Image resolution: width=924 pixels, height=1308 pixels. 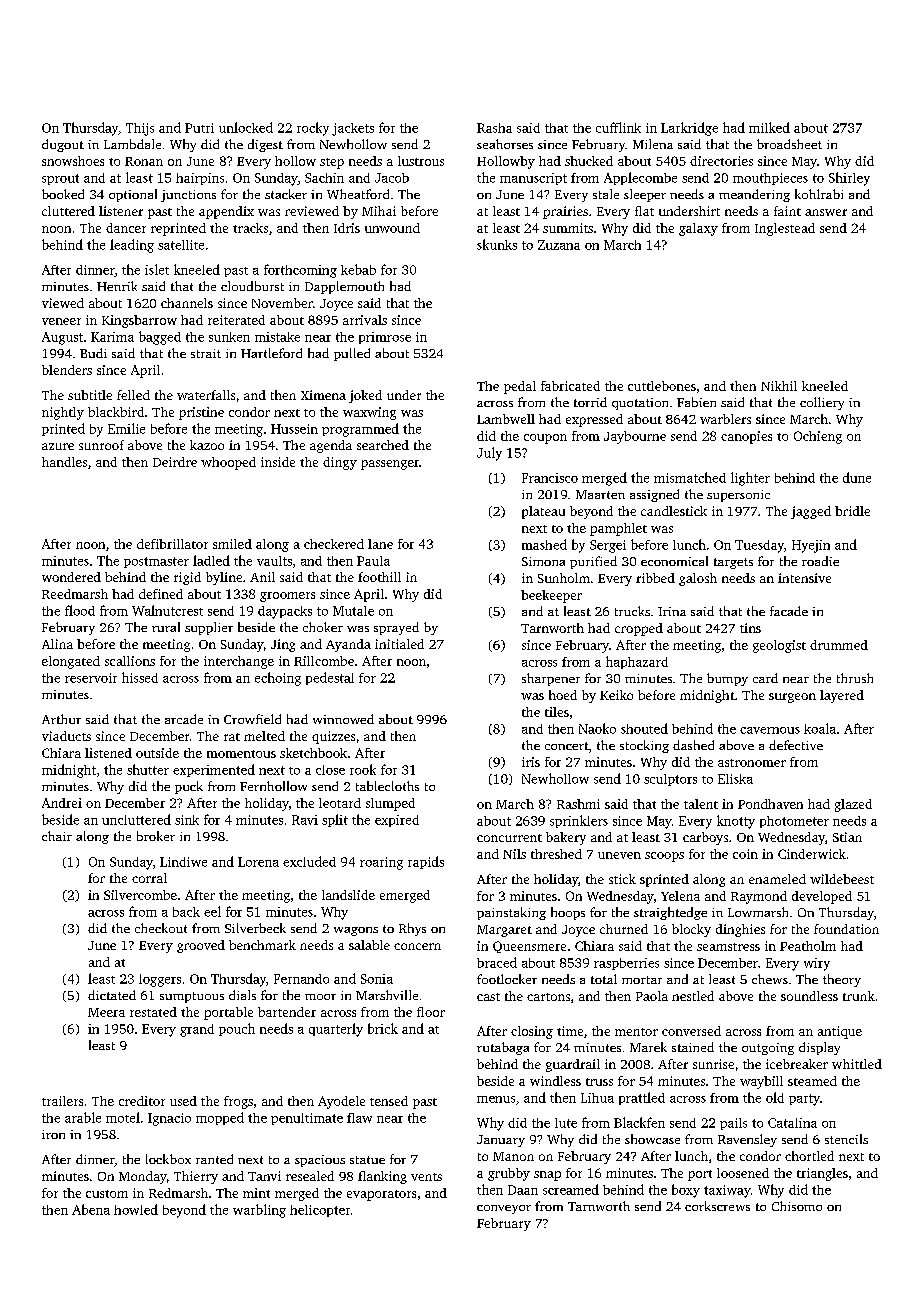 What do you see at coordinates (160, 980) in the screenshot?
I see `loggers` at bounding box center [160, 980].
